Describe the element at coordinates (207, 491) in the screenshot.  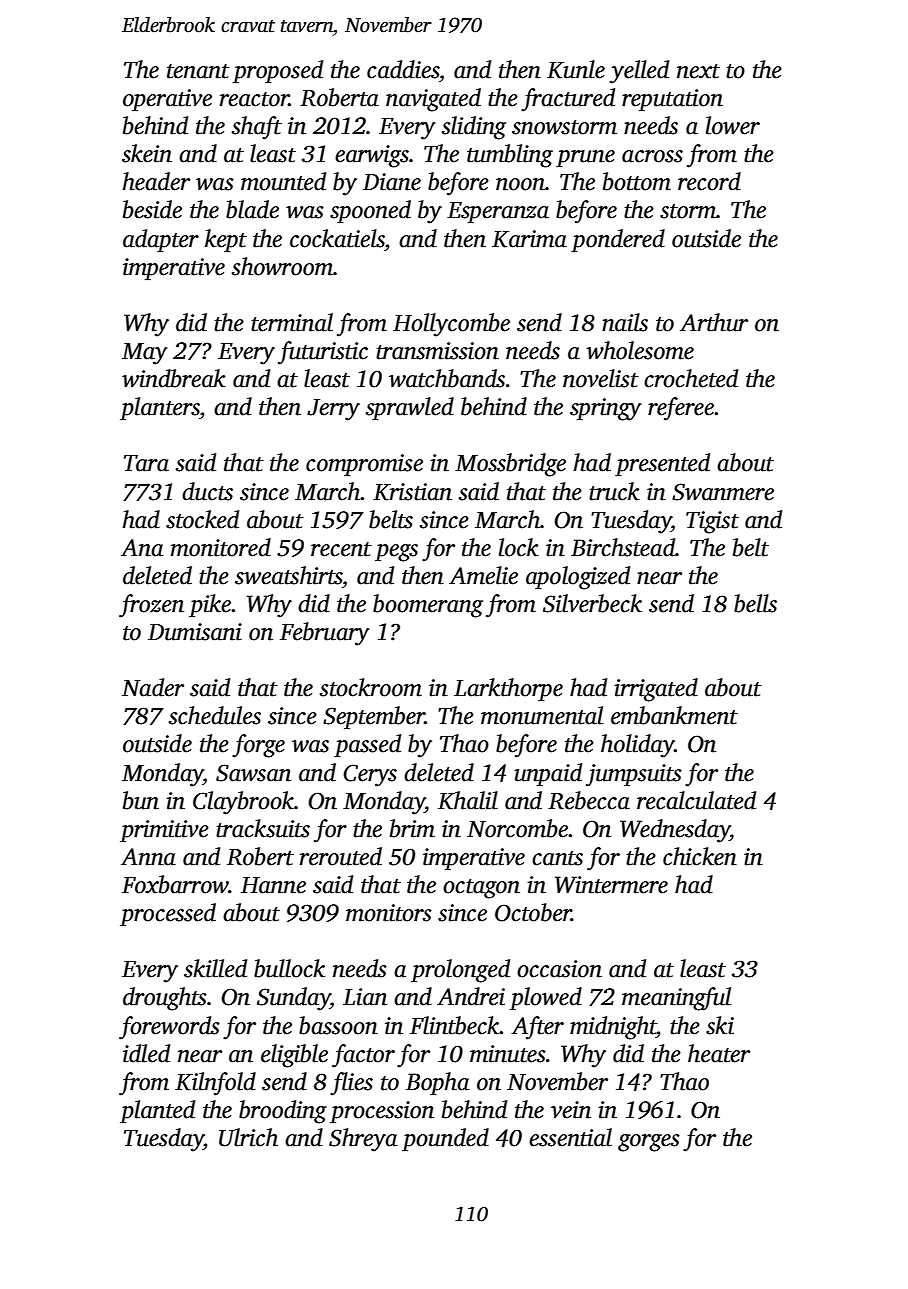
I see `ducts` at that location.
